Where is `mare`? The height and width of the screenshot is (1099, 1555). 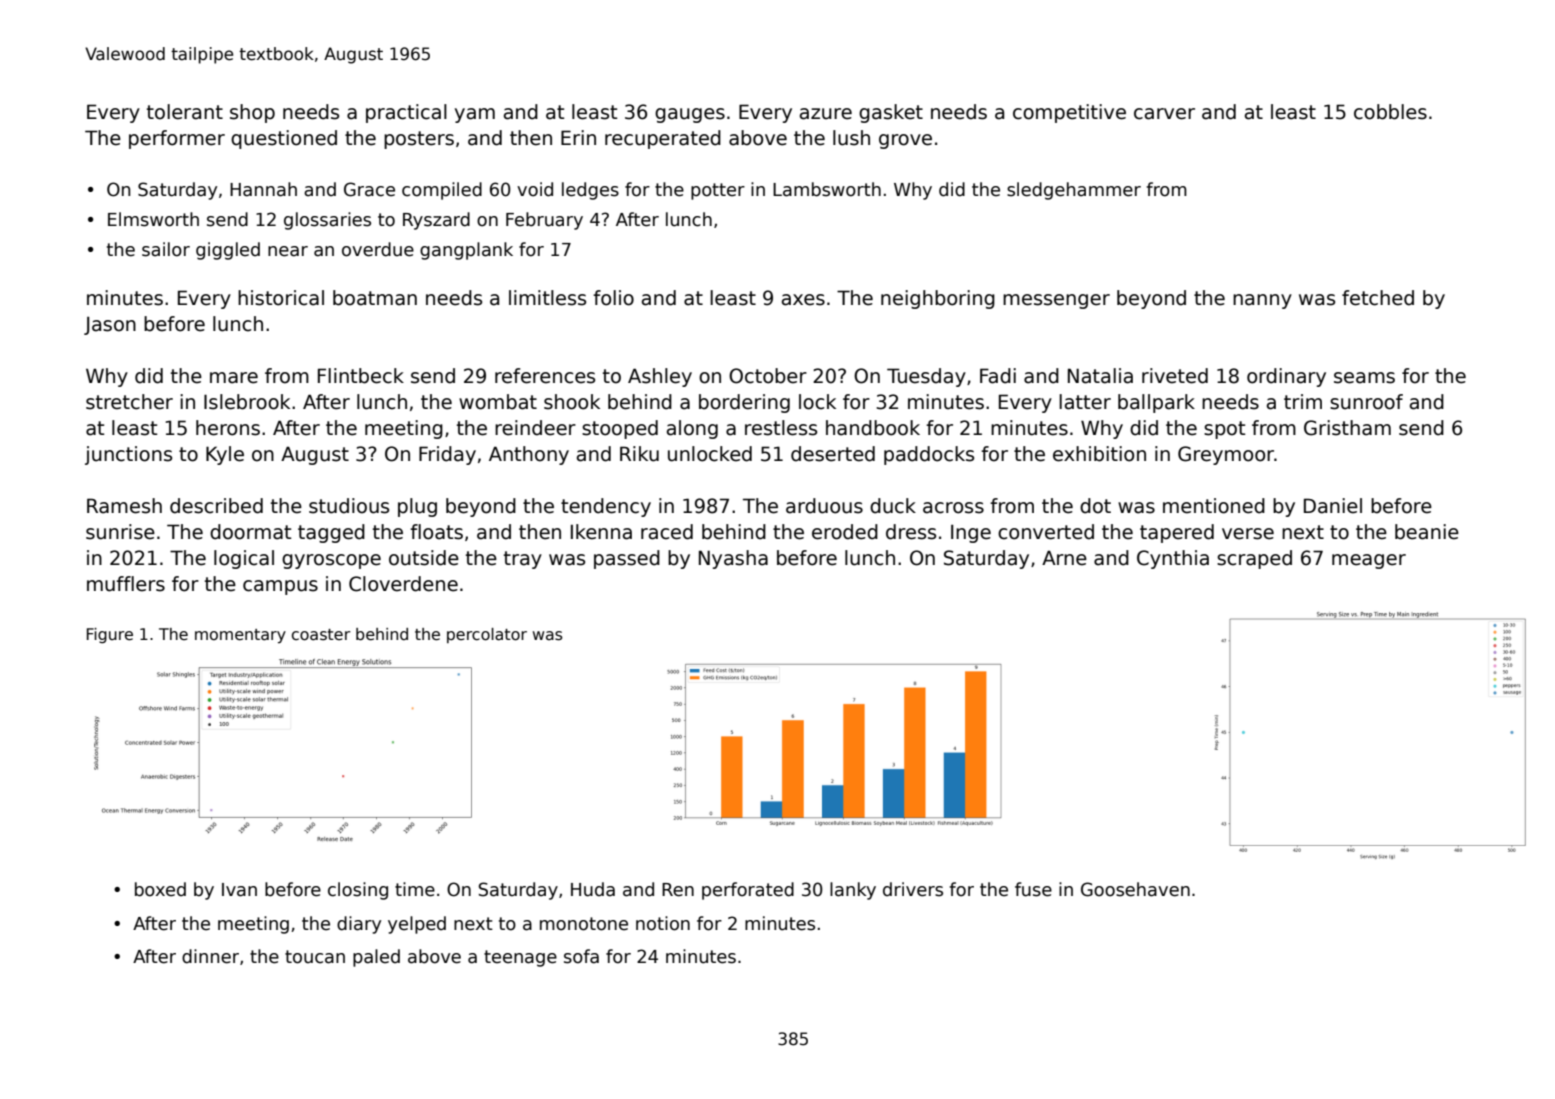
mare is located at coordinates (234, 378).
